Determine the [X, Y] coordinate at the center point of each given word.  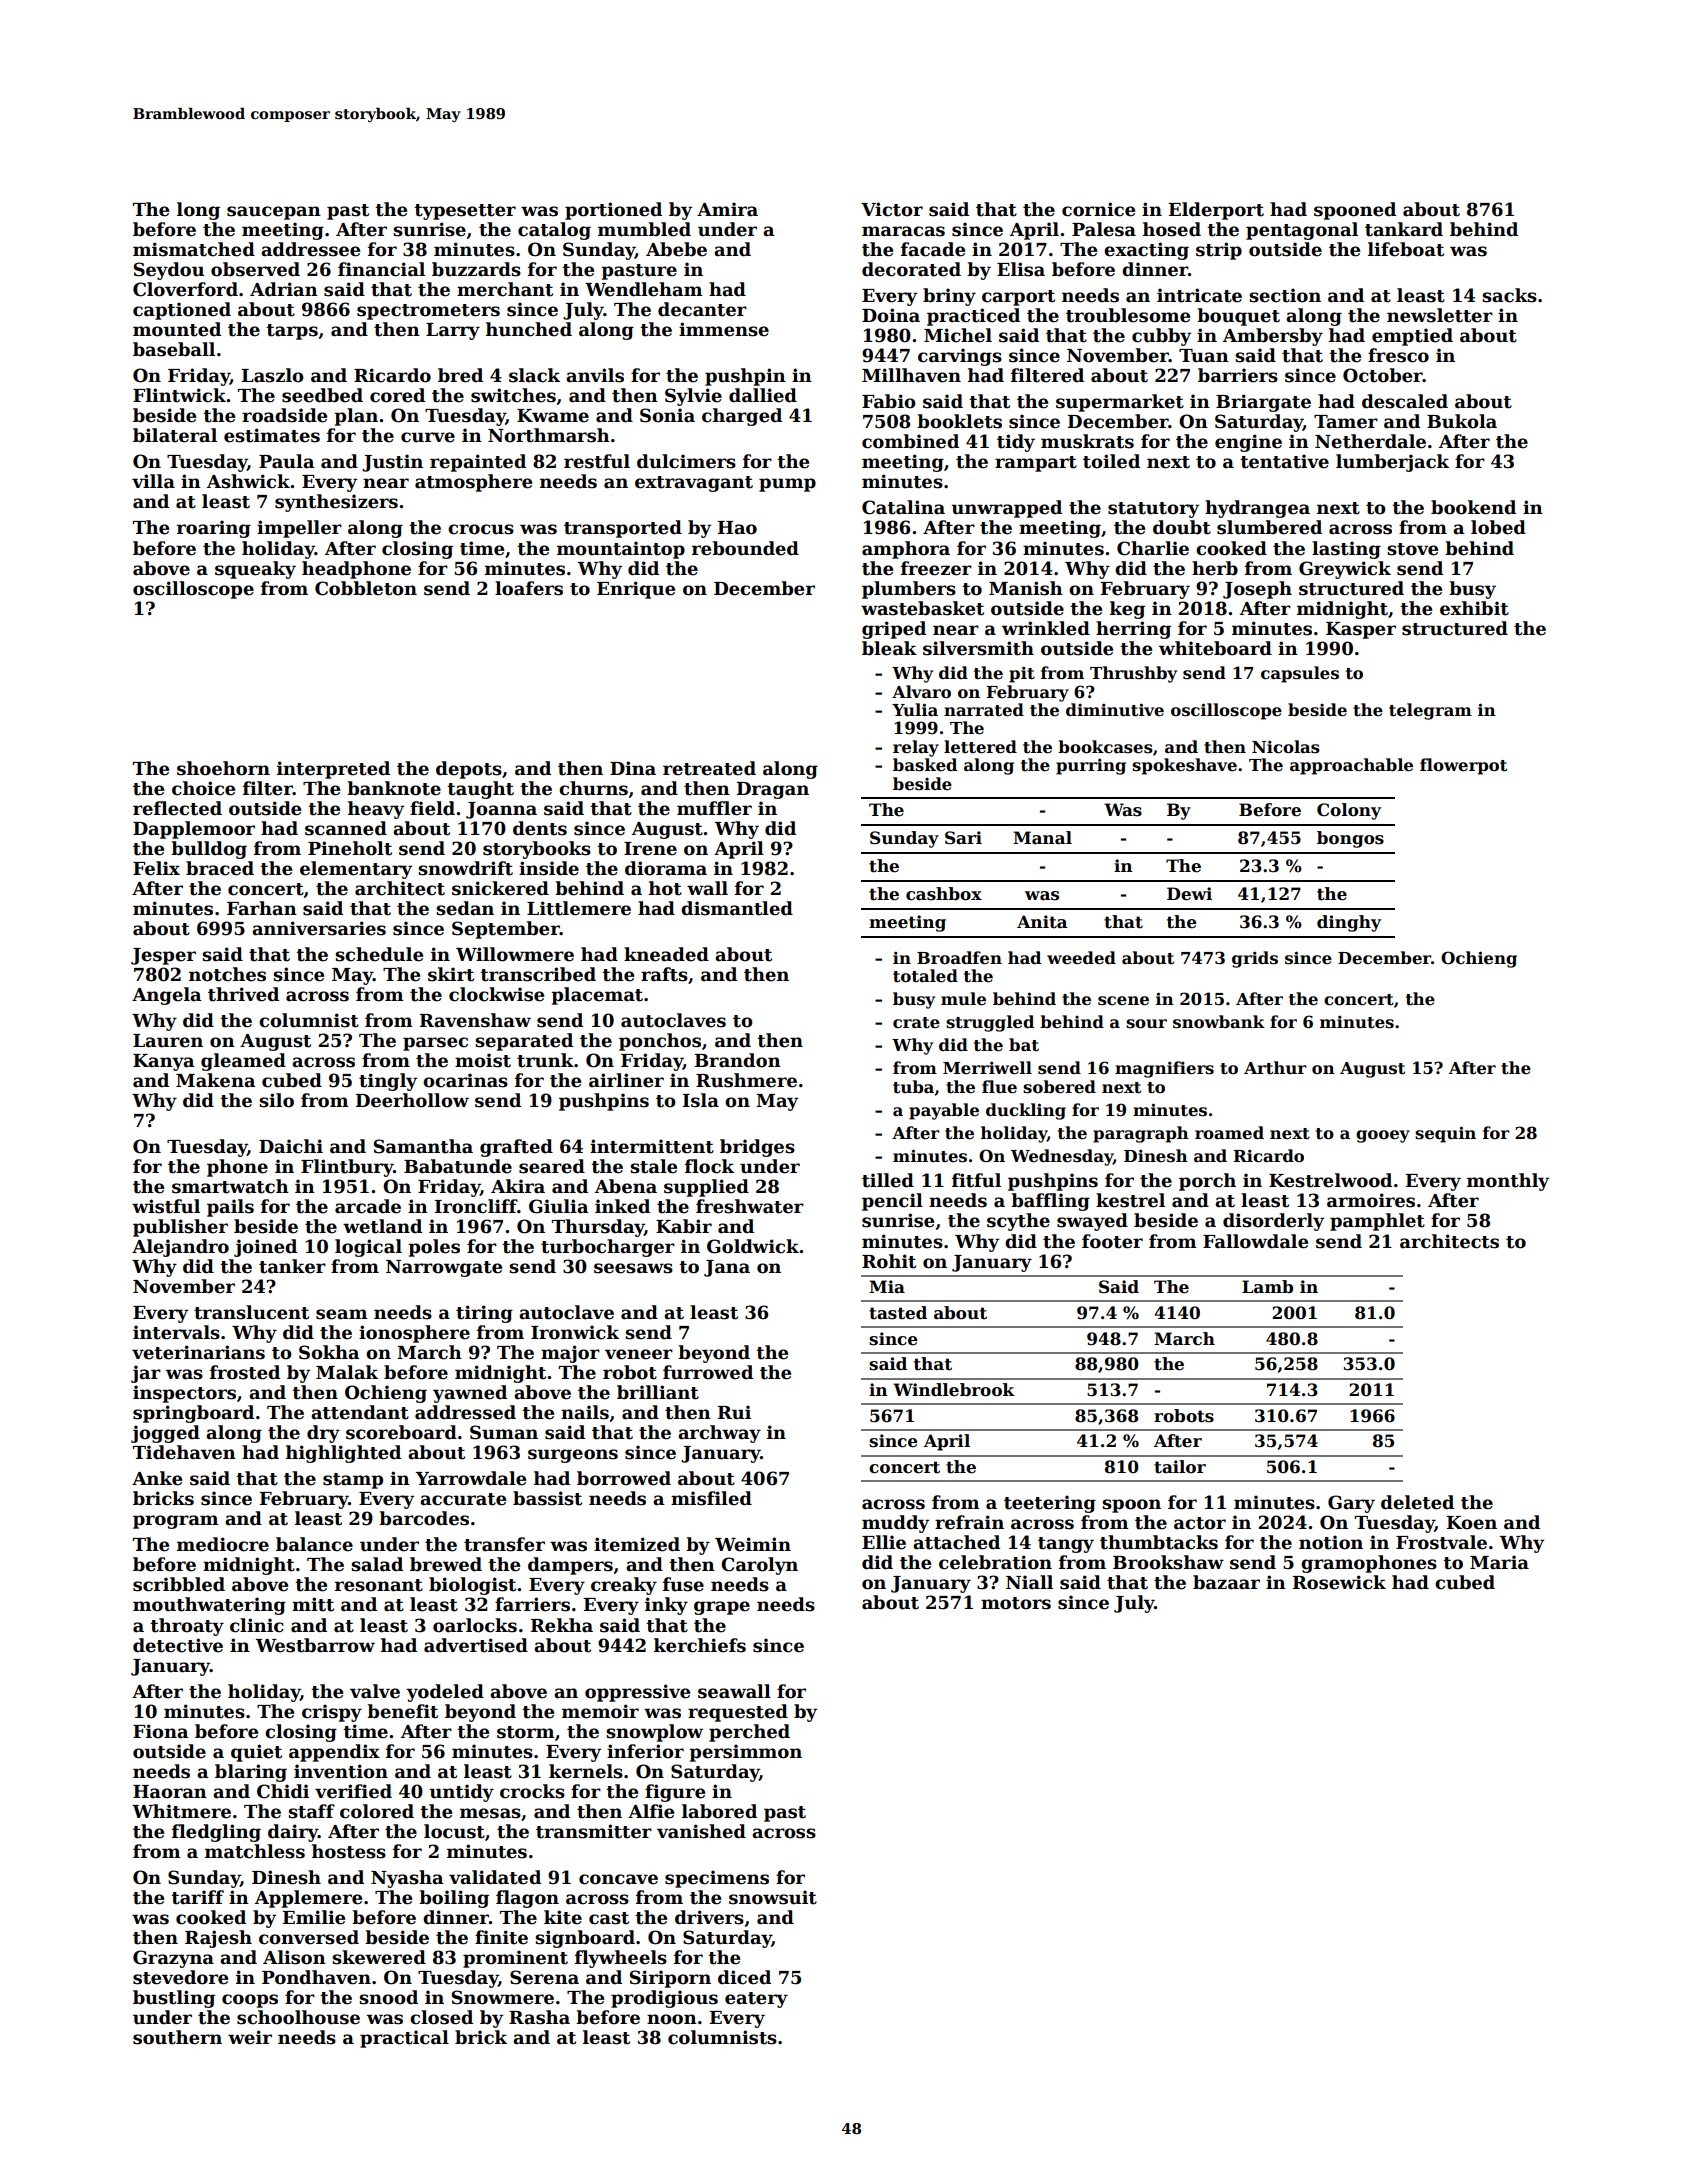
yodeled [445, 1693]
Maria [1499, 1562]
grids [1255, 959]
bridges [757, 1148]
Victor [892, 209]
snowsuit [773, 1897]
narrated [984, 710]
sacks [1509, 295]
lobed [1498, 527]
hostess [349, 1851]
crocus [481, 529]
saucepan [274, 213]
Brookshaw [1168, 1562]
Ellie [884, 1542]
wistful [166, 1206]
